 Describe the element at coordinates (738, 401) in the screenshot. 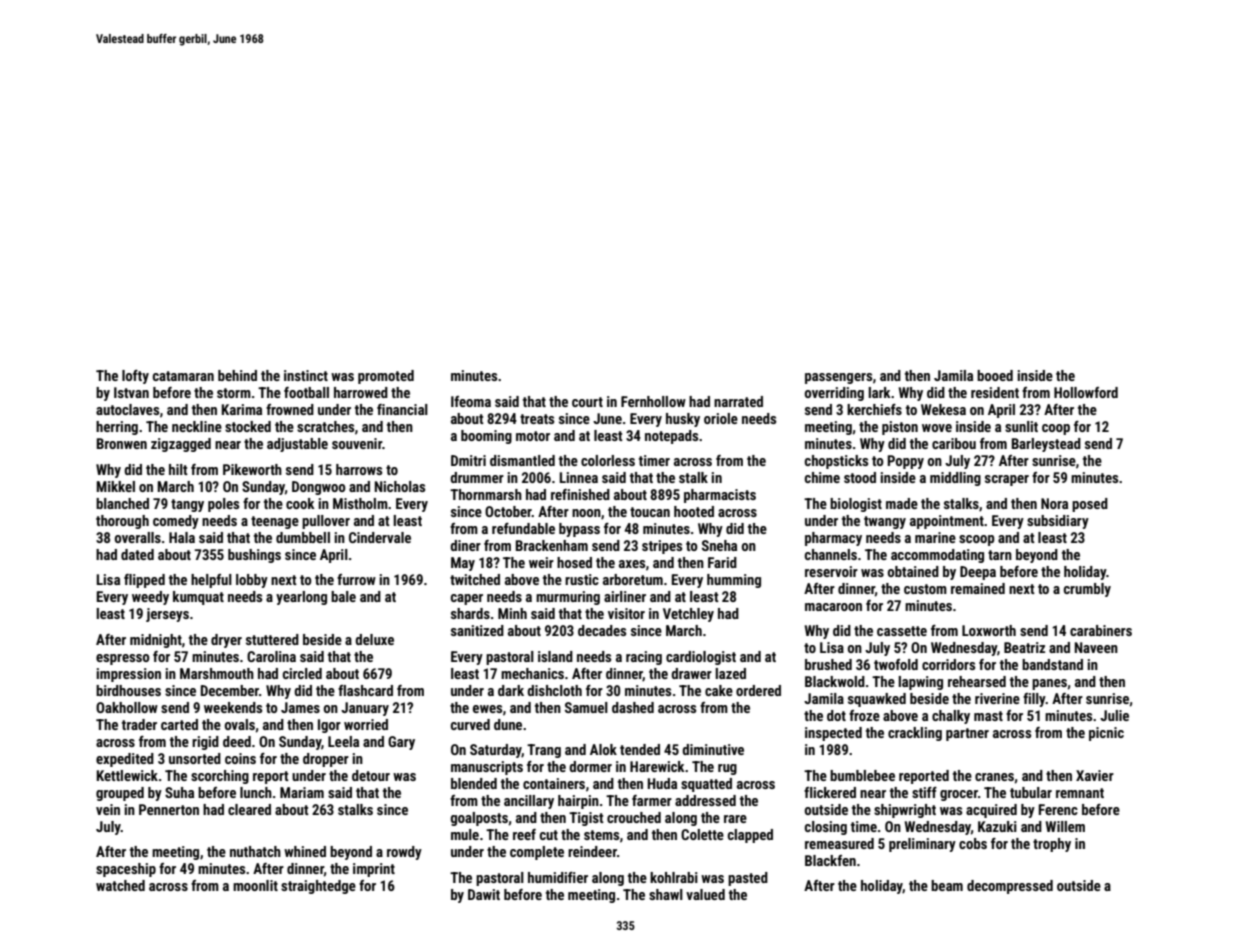

I see `narrated` at that location.
